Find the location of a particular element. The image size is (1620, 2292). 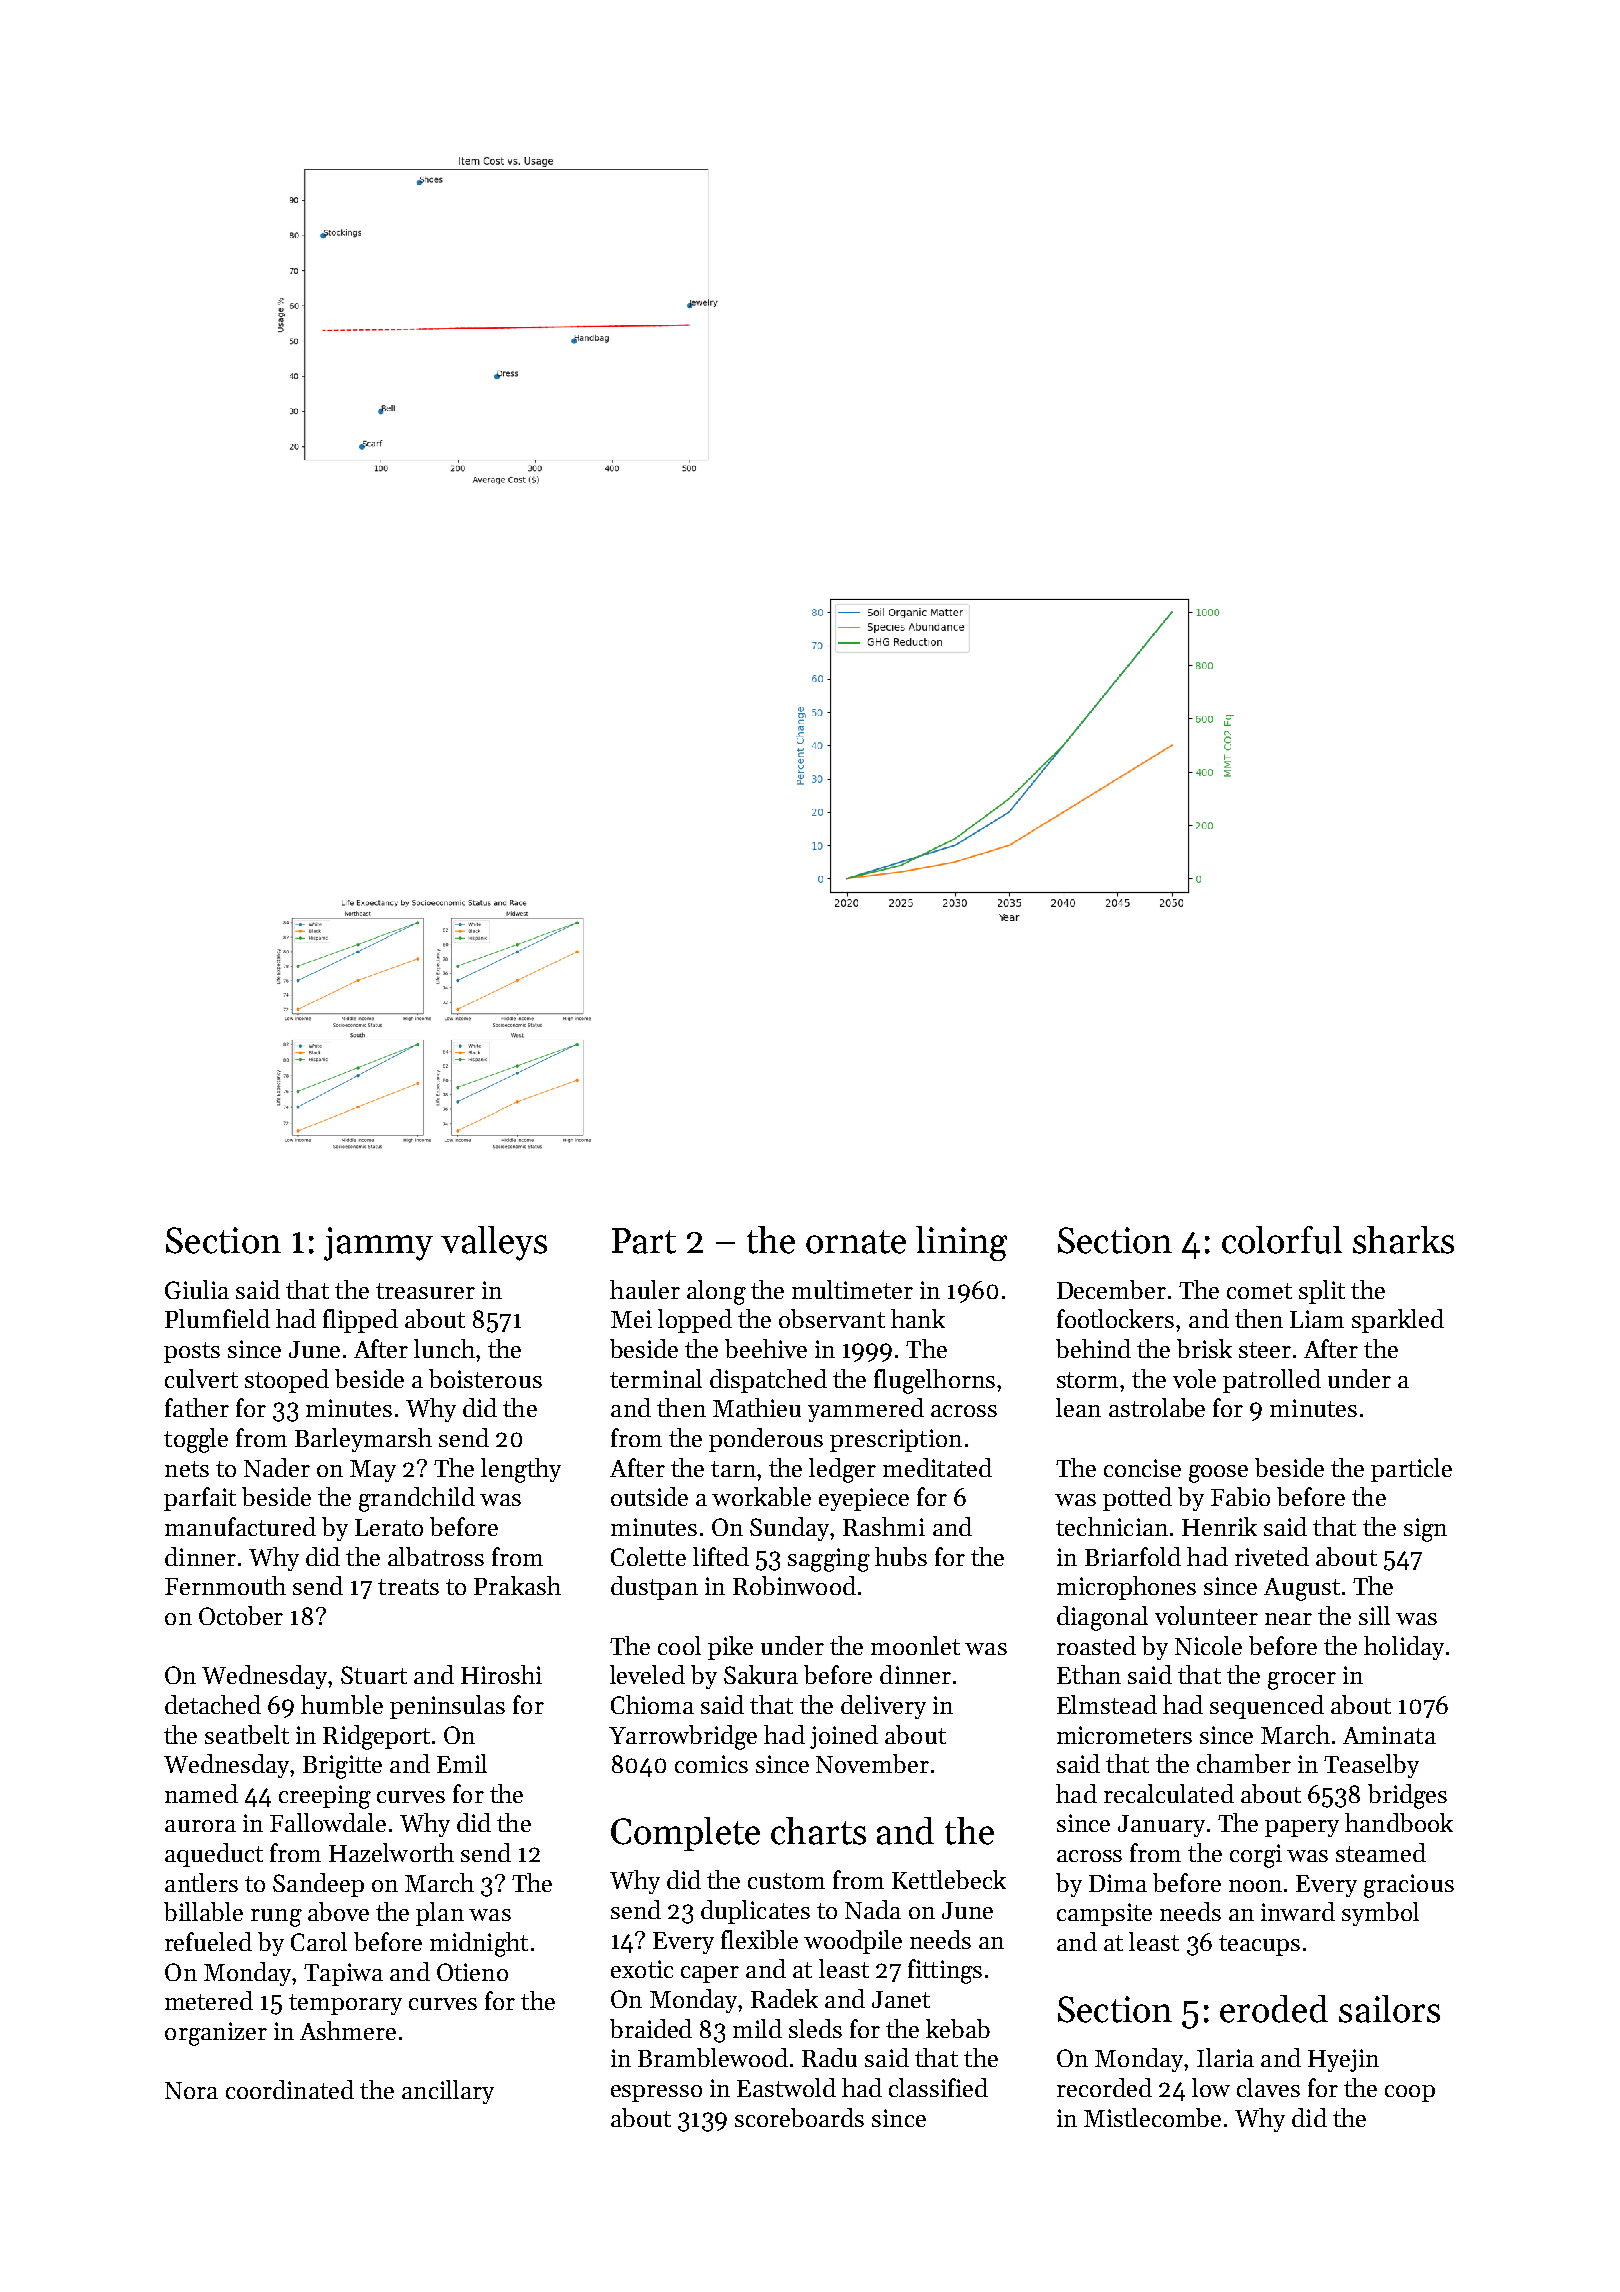

sparkled is located at coordinates (1398, 1321).
